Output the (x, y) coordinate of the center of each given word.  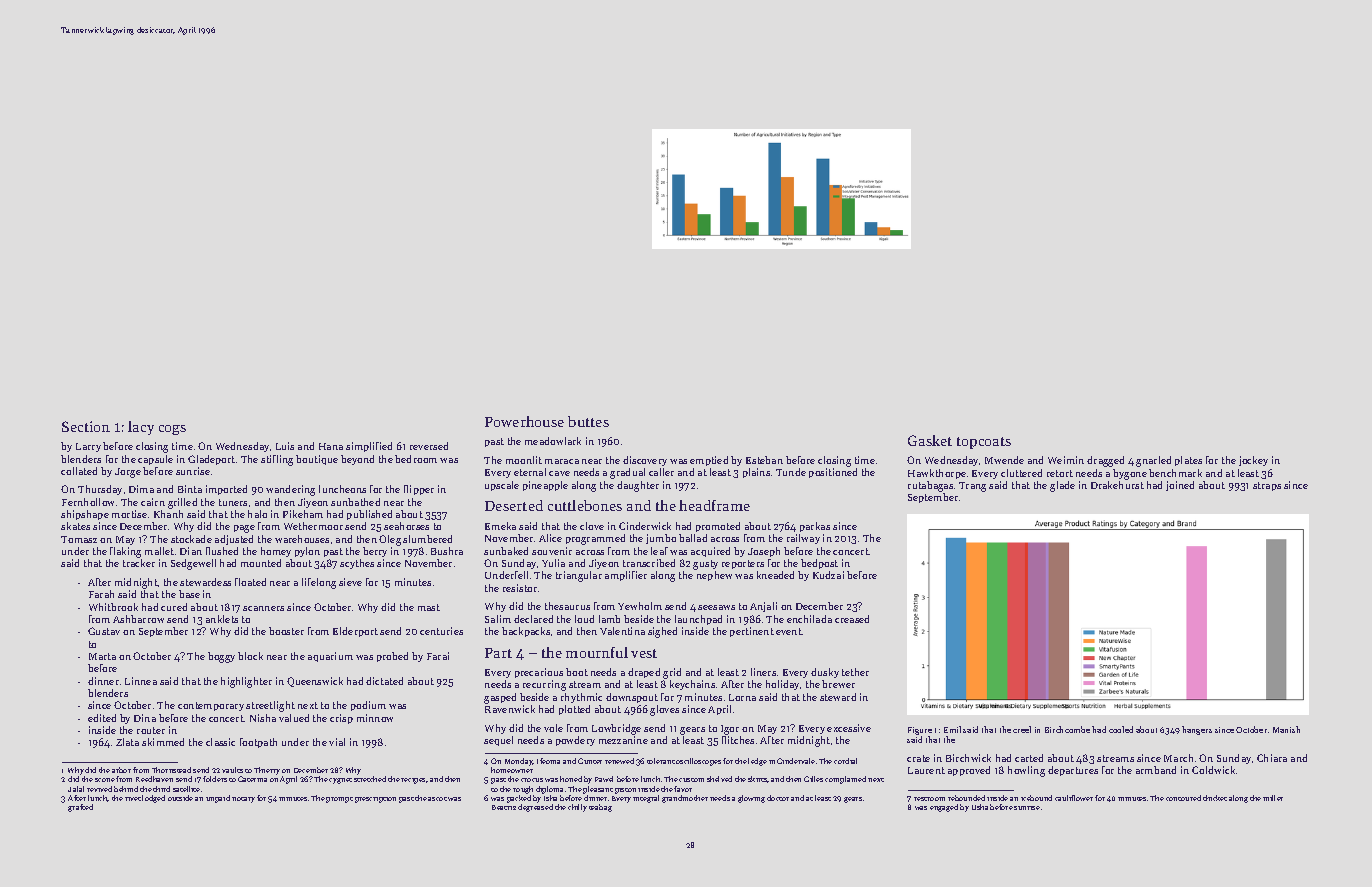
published (369, 515)
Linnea (141, 681)
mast (429, 607)
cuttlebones (585, 505)
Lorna (742, 697)
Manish (1286, 729)
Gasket (930, 440)
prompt (339, 800)
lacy (141, 428)
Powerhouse (524, 421)
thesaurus (567, 606)
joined (1180, 486)
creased (852, 619)
